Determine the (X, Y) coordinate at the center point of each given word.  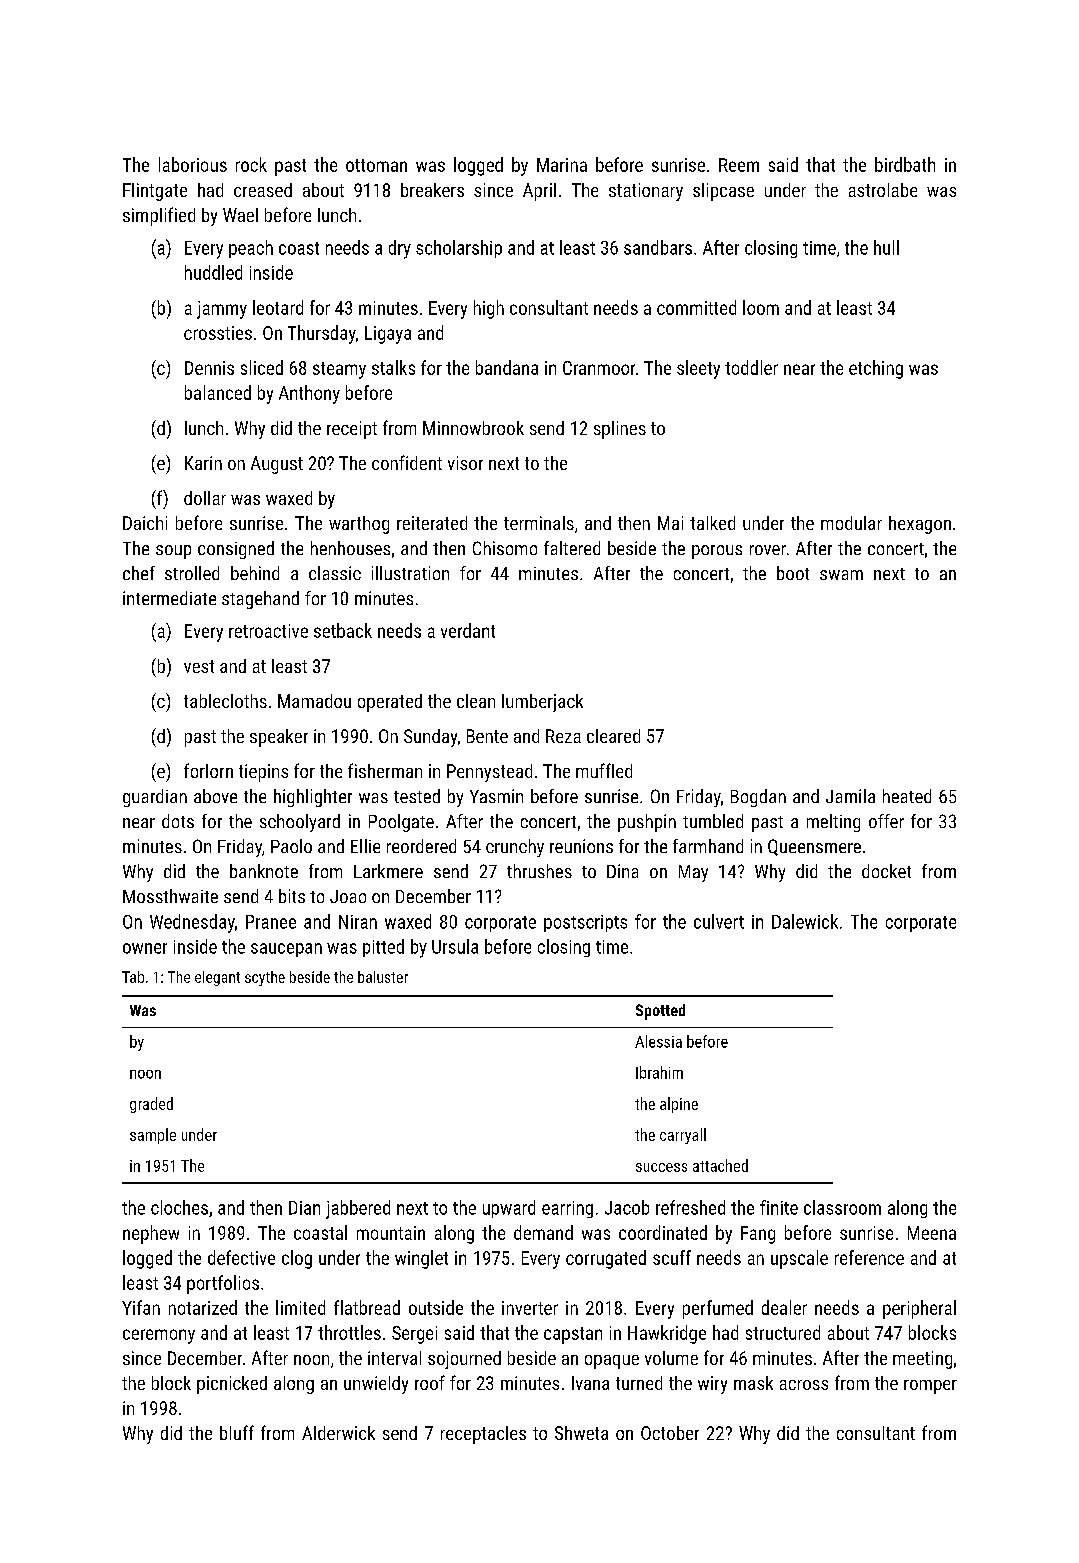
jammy (222, 310)
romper (930, 1387)
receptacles (483, 1435)
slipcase (723, 192)
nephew (151, 1234)
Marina (562, 165)
